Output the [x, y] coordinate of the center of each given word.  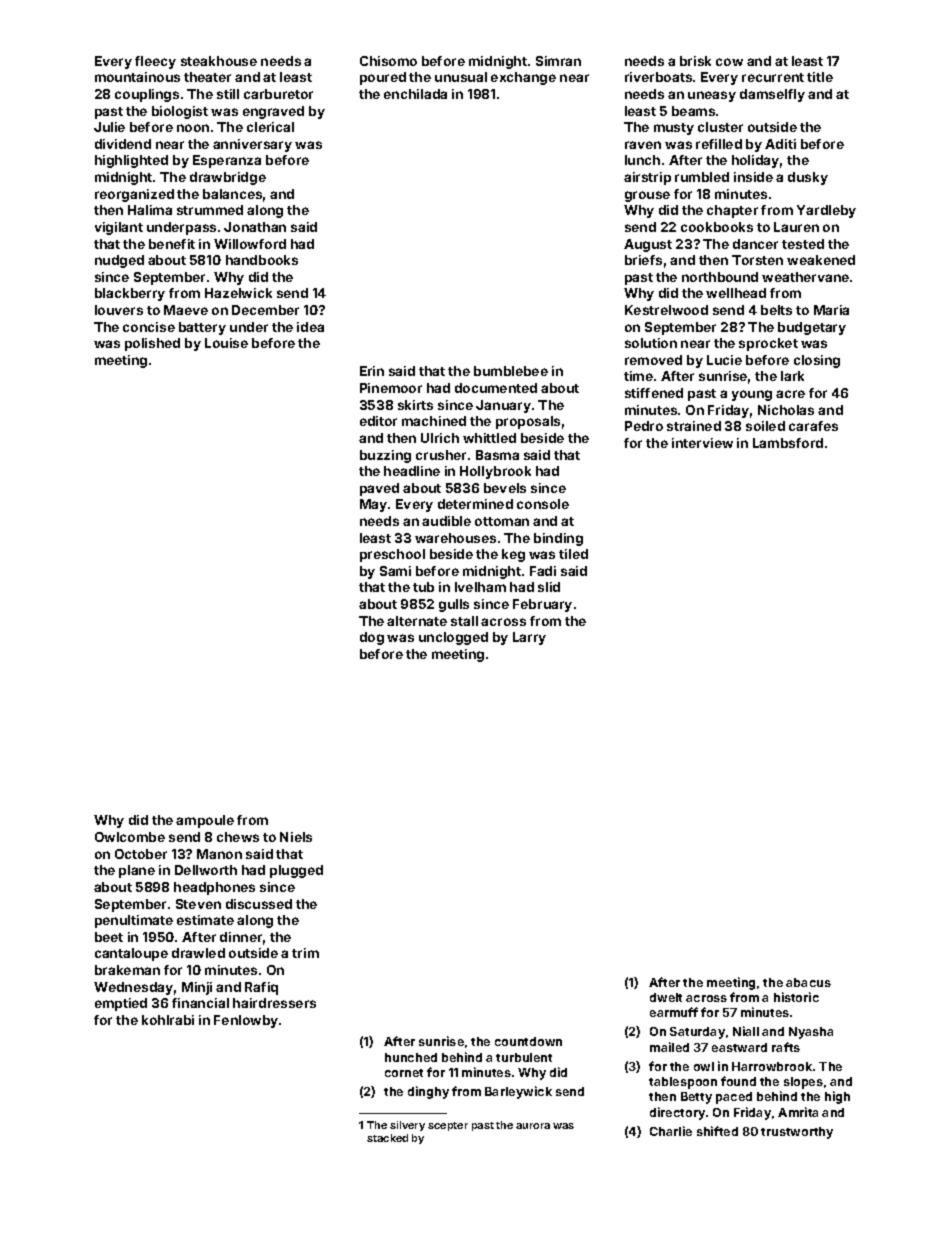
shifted [717, 1131]
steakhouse [219, 61]
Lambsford [788, 443]
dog [372, 638]
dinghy [428, 1092]
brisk [695, 61]
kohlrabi [168, 1020]
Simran [558, 61]
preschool [392, 555]
